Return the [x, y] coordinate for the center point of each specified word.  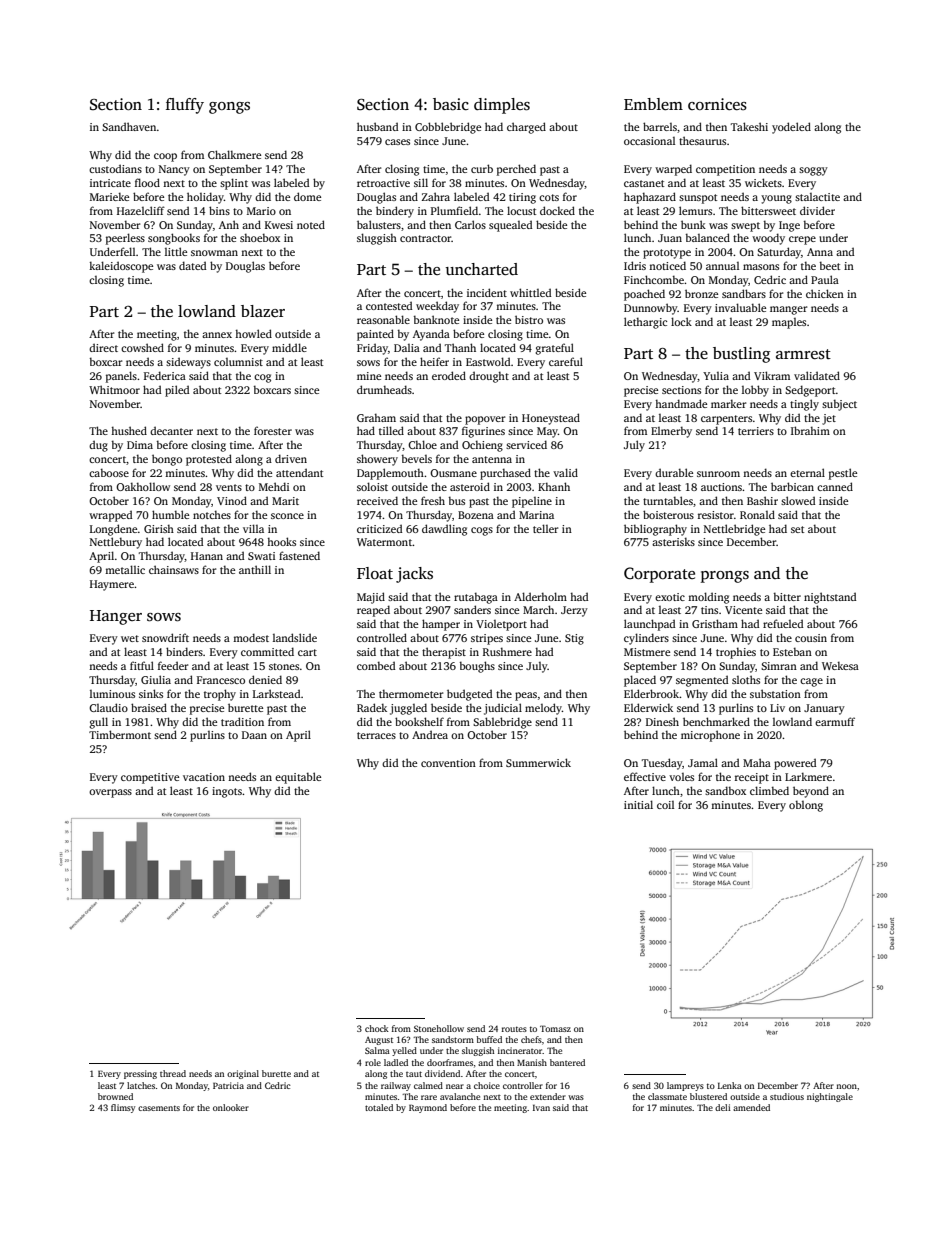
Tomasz [555, 1028]
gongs [229, 108]
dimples [502, 106]
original [243, 1074]
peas [526, 696]
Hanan [207, 556]
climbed [769, 790]
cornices [717, 104]
